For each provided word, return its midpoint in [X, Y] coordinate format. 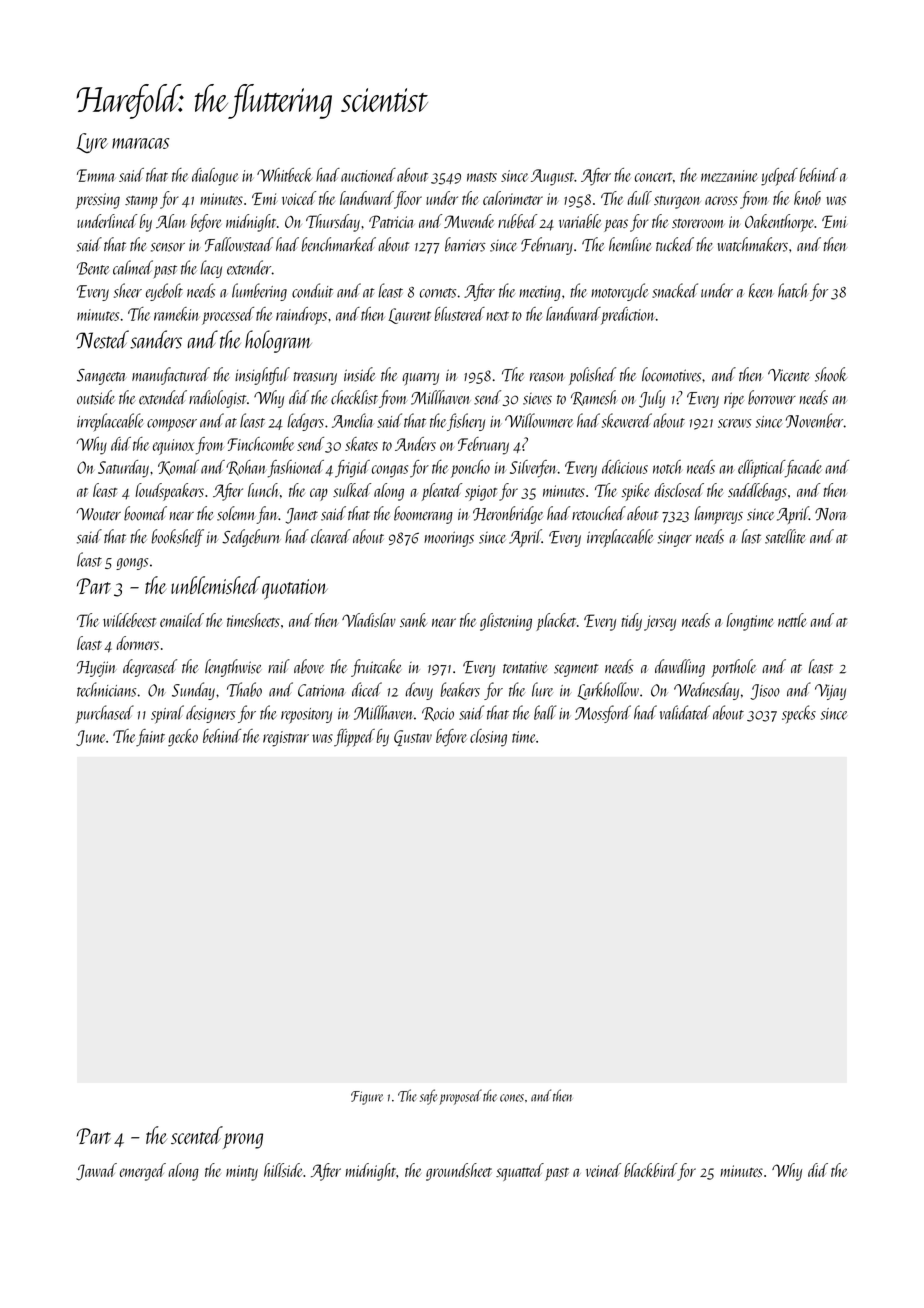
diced [367, 689]
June [90, 738]
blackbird [651, 1171]
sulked [352, 490]
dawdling [680, 668]
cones [512, 1098]
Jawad [96, 1172]
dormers [138, 643]
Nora [831, 514]
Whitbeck [284, 175]
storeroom [698, 223]
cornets [438, 293]
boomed [145, 513]
